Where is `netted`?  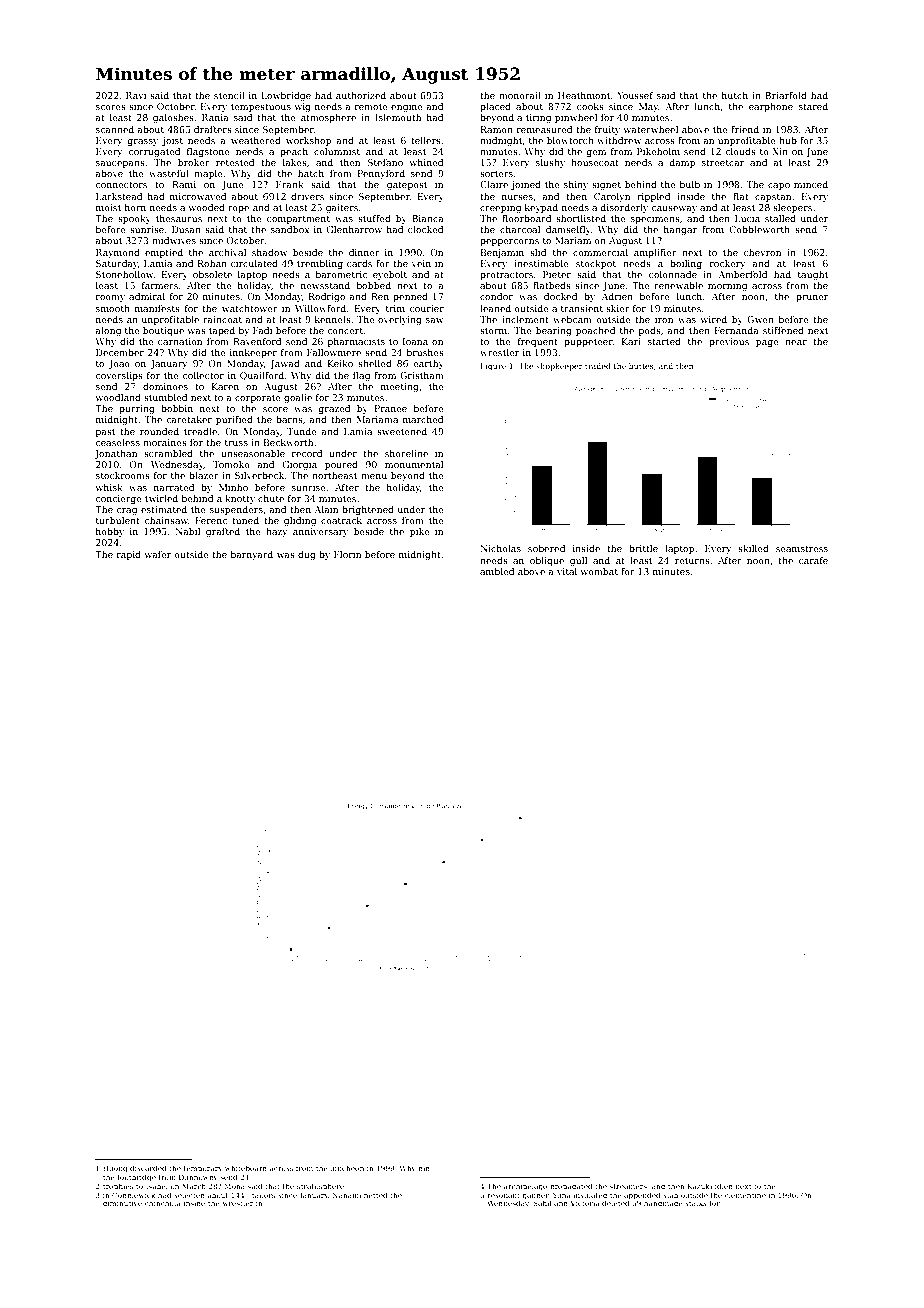 netted is located at coordinates (376, 1195).
